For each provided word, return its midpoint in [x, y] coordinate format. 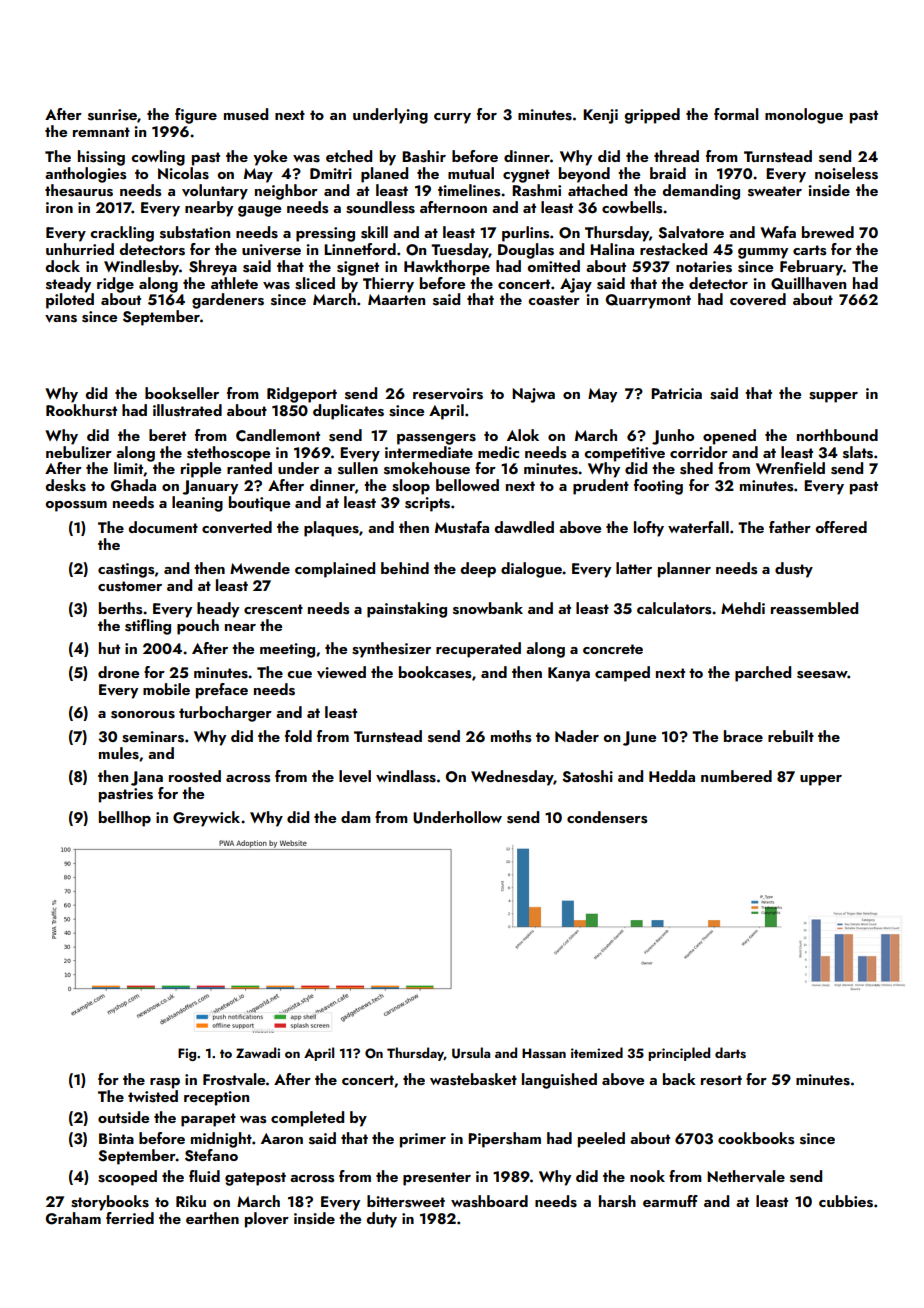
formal [736, 114]
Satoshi [587, 776]
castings [126, 570]
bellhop [125, 819]
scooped [127, 1178]
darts [730, 1053]
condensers [607, 817]
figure [196, 116]
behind [405, 568]
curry [452, 118]
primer [423, 1140]
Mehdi [743, 608]
